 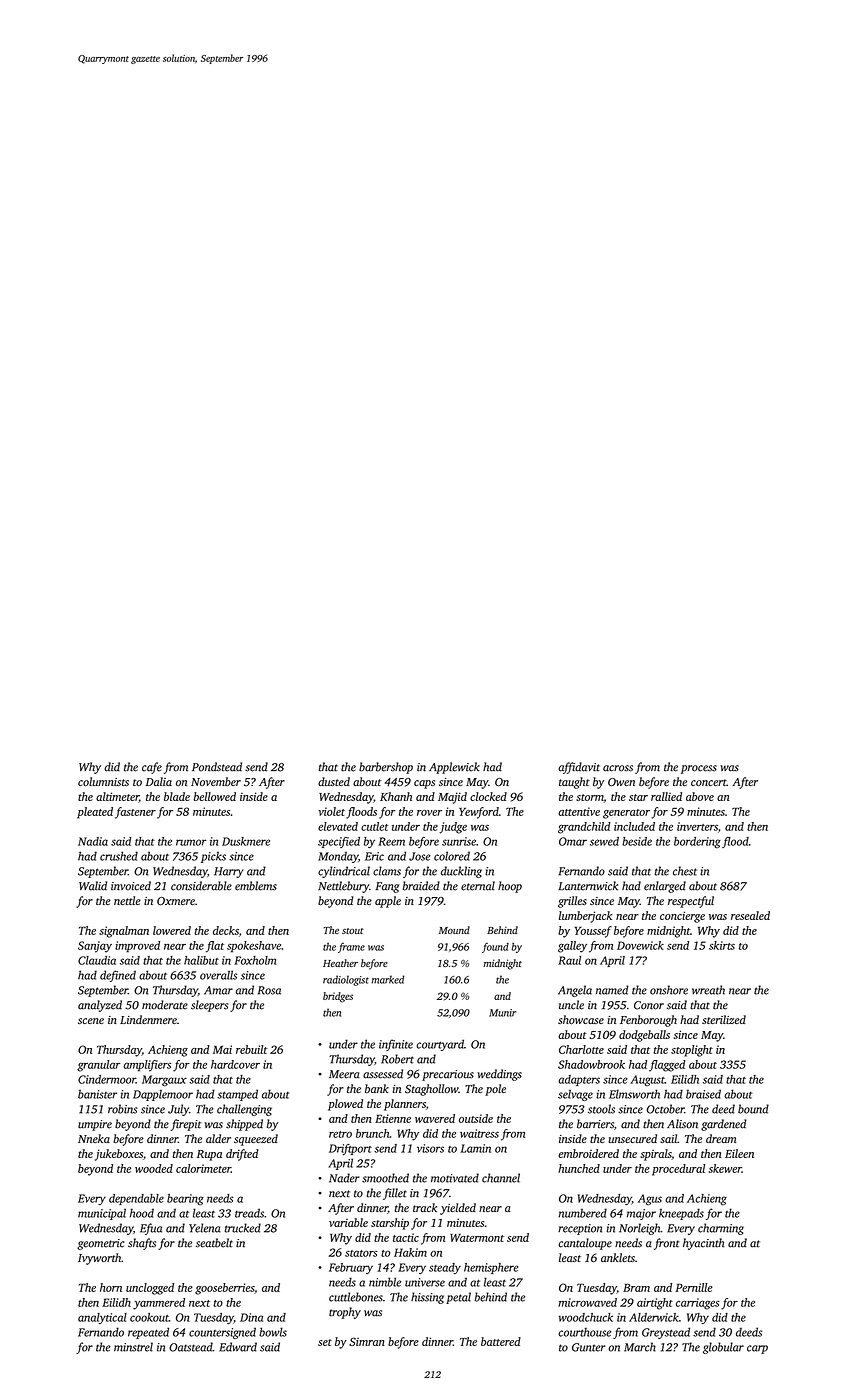 What do you see at coordinates (148, 1019) in the page?
I see `Lindenmere` at bounding box center [148, 1019].
